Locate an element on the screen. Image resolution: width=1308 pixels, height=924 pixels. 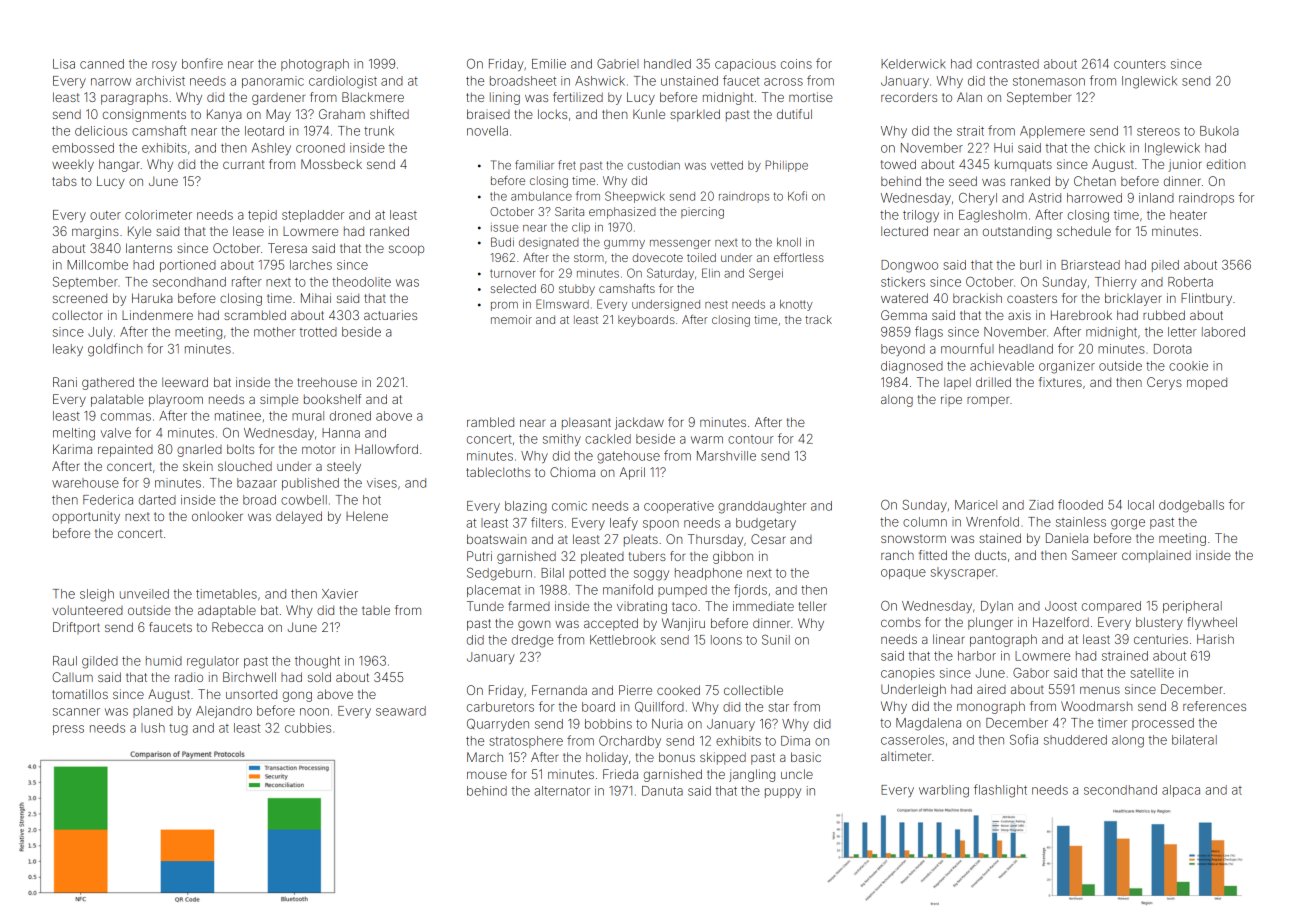
spoon is located at coordinates (661, 525).
